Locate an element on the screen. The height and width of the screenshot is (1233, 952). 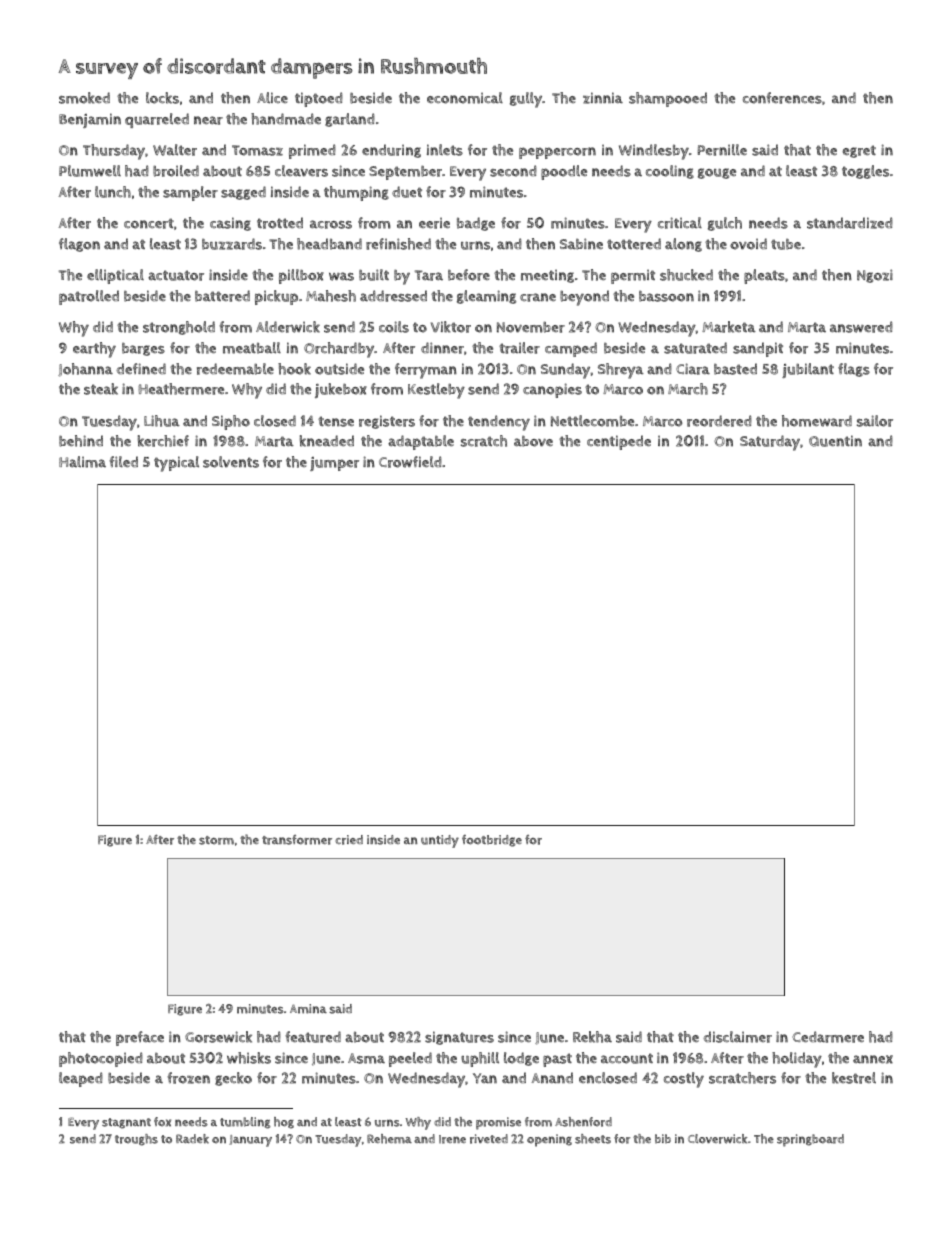
typical is located at coordinates (176, 464).
